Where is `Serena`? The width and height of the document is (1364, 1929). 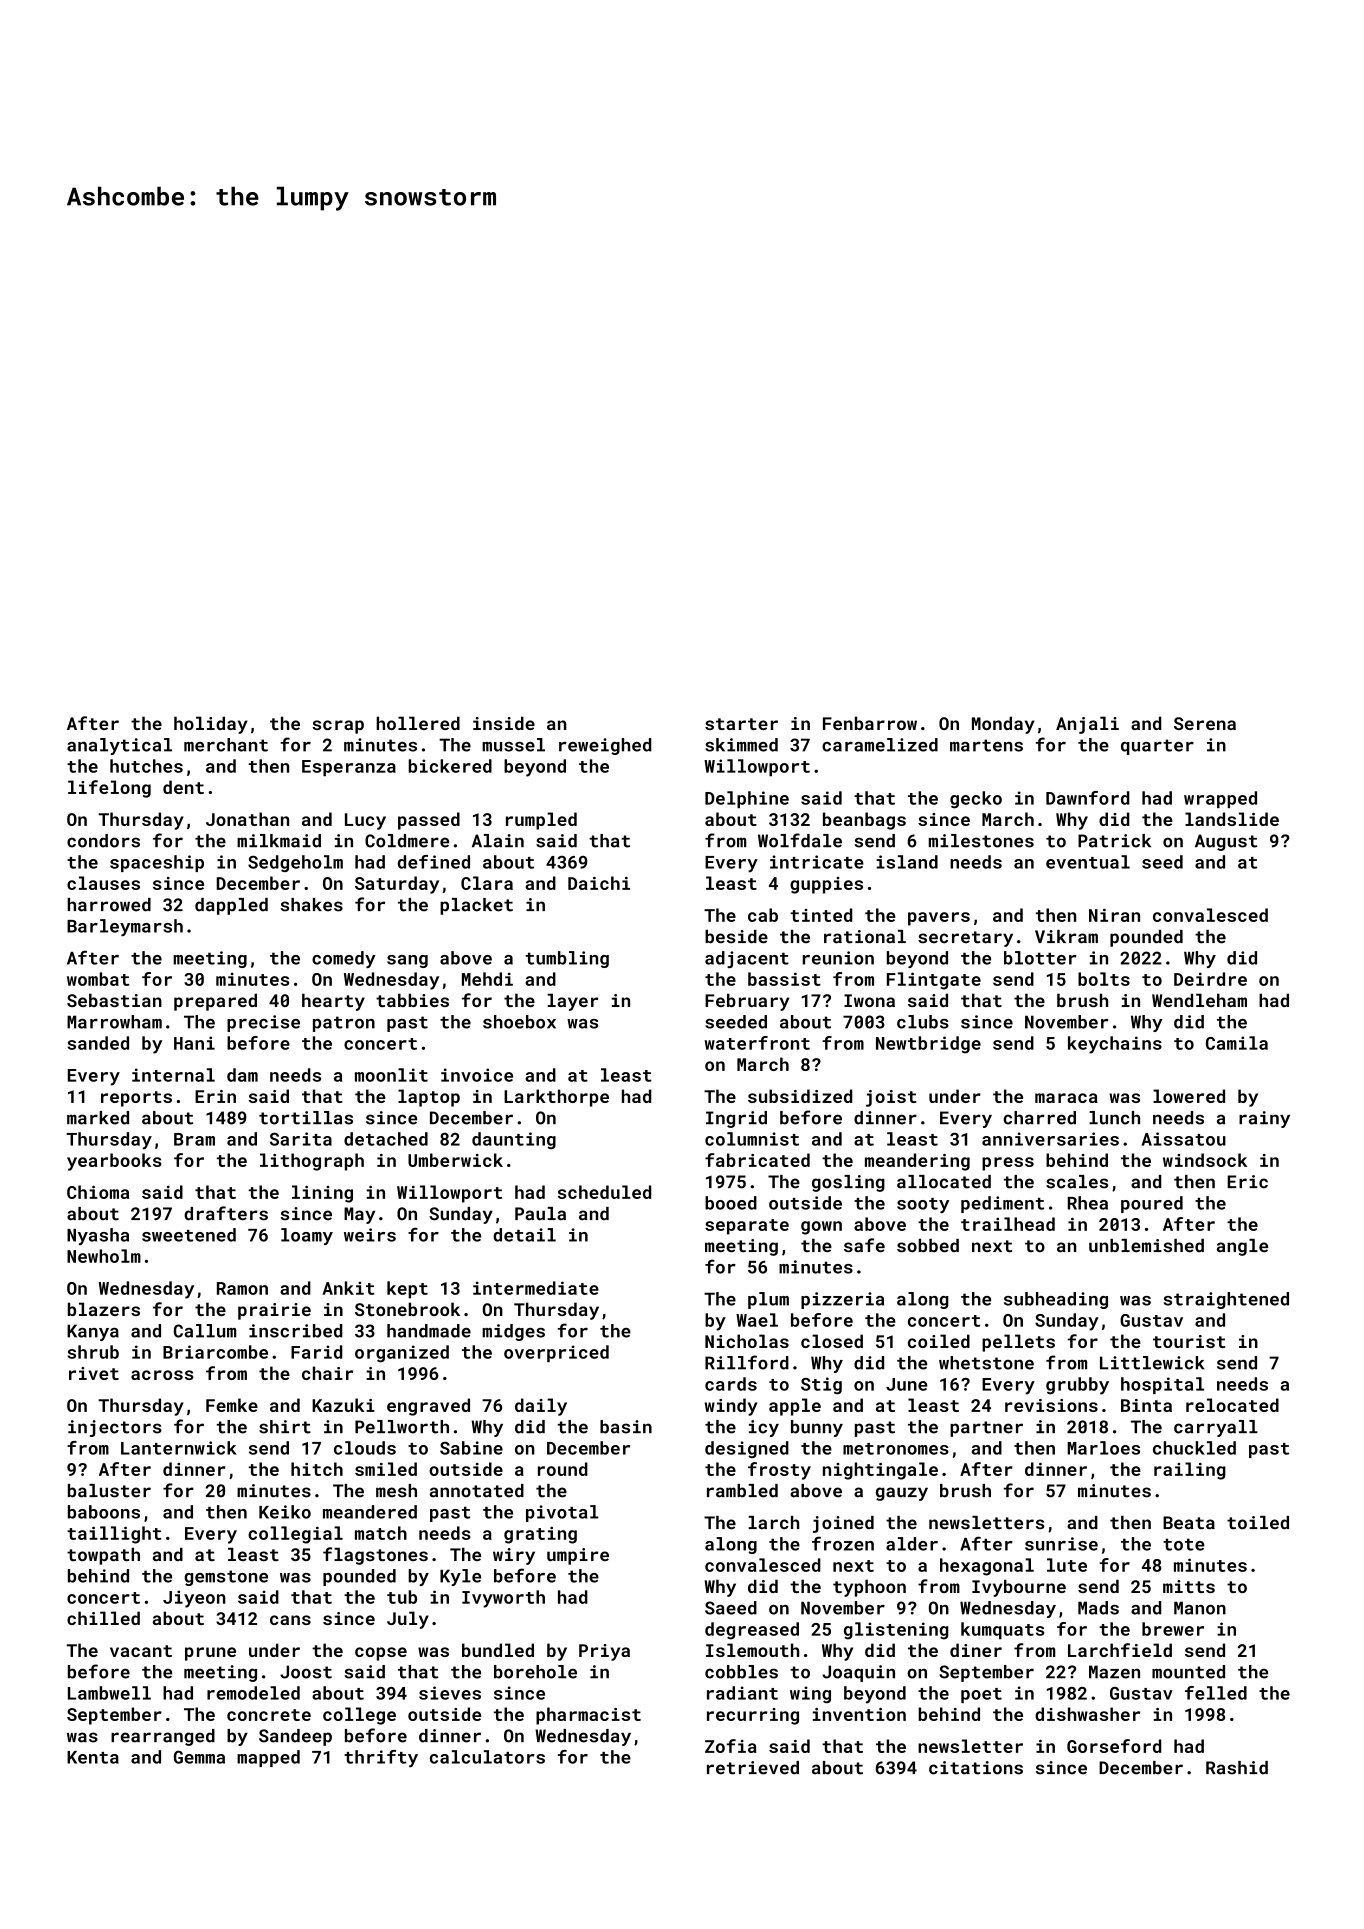 Serena is located at coordinates (1205, 723).
